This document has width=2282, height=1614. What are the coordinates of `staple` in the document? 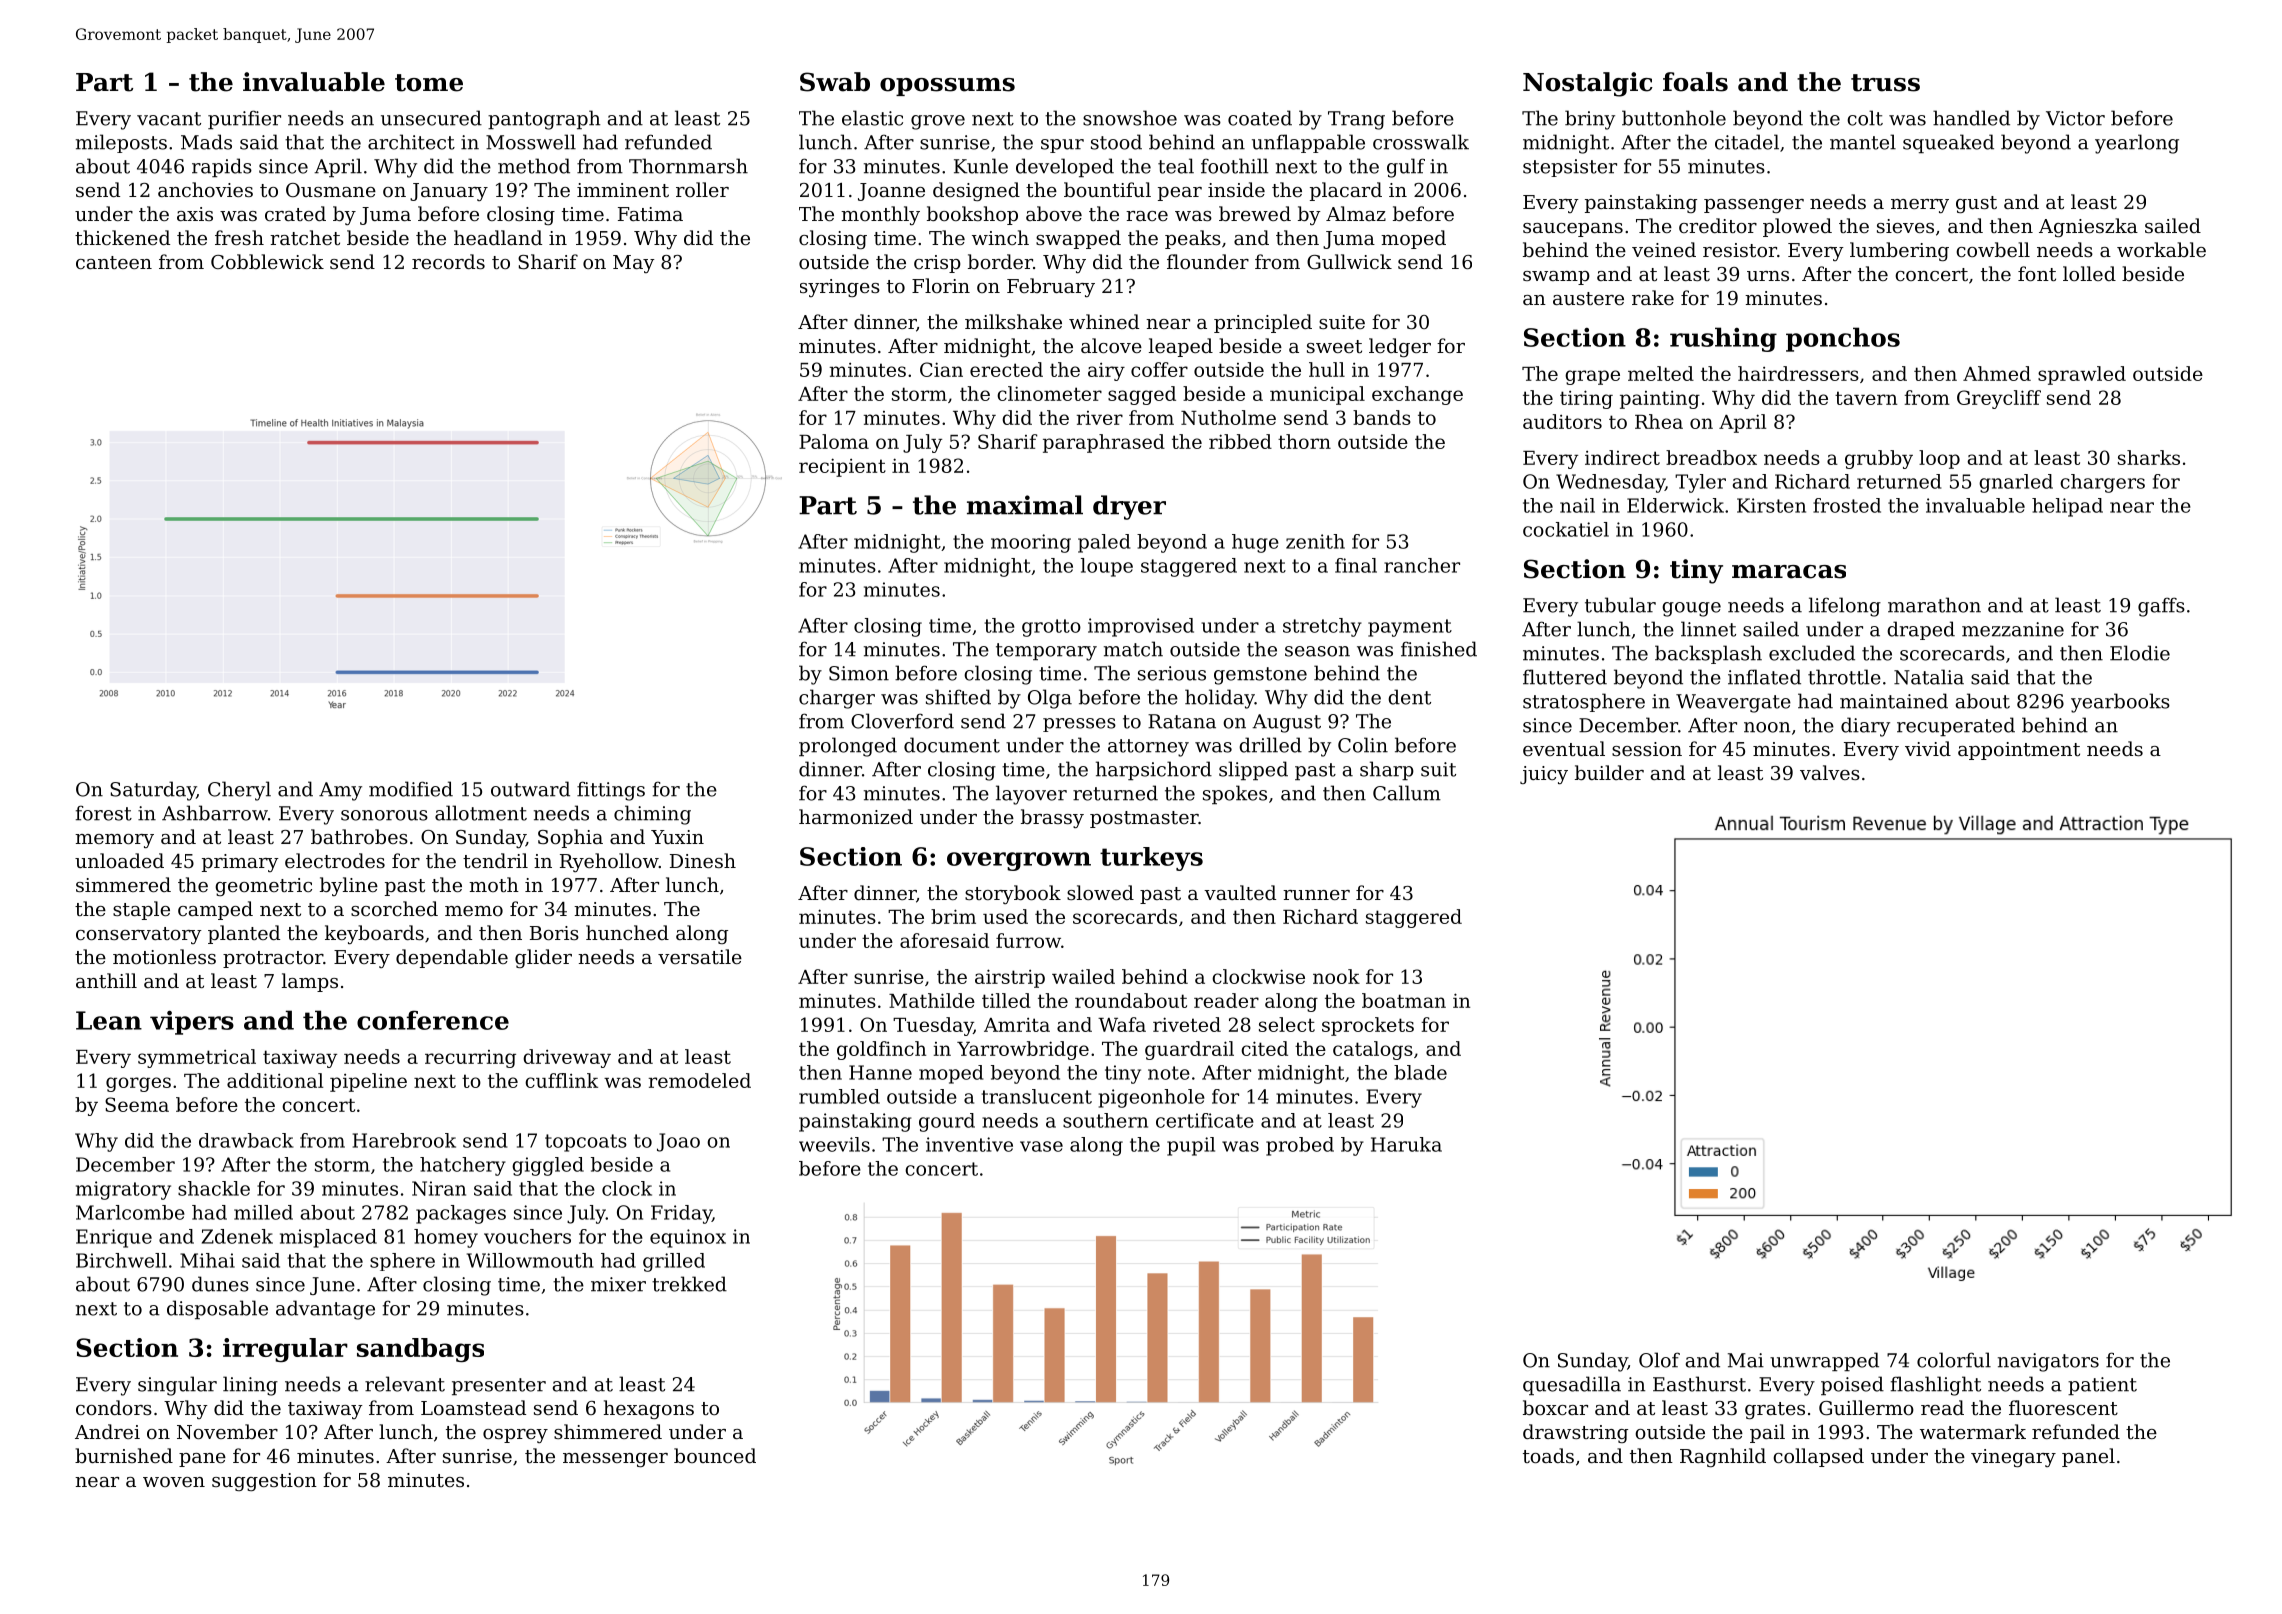 It's located at (141, 910).
